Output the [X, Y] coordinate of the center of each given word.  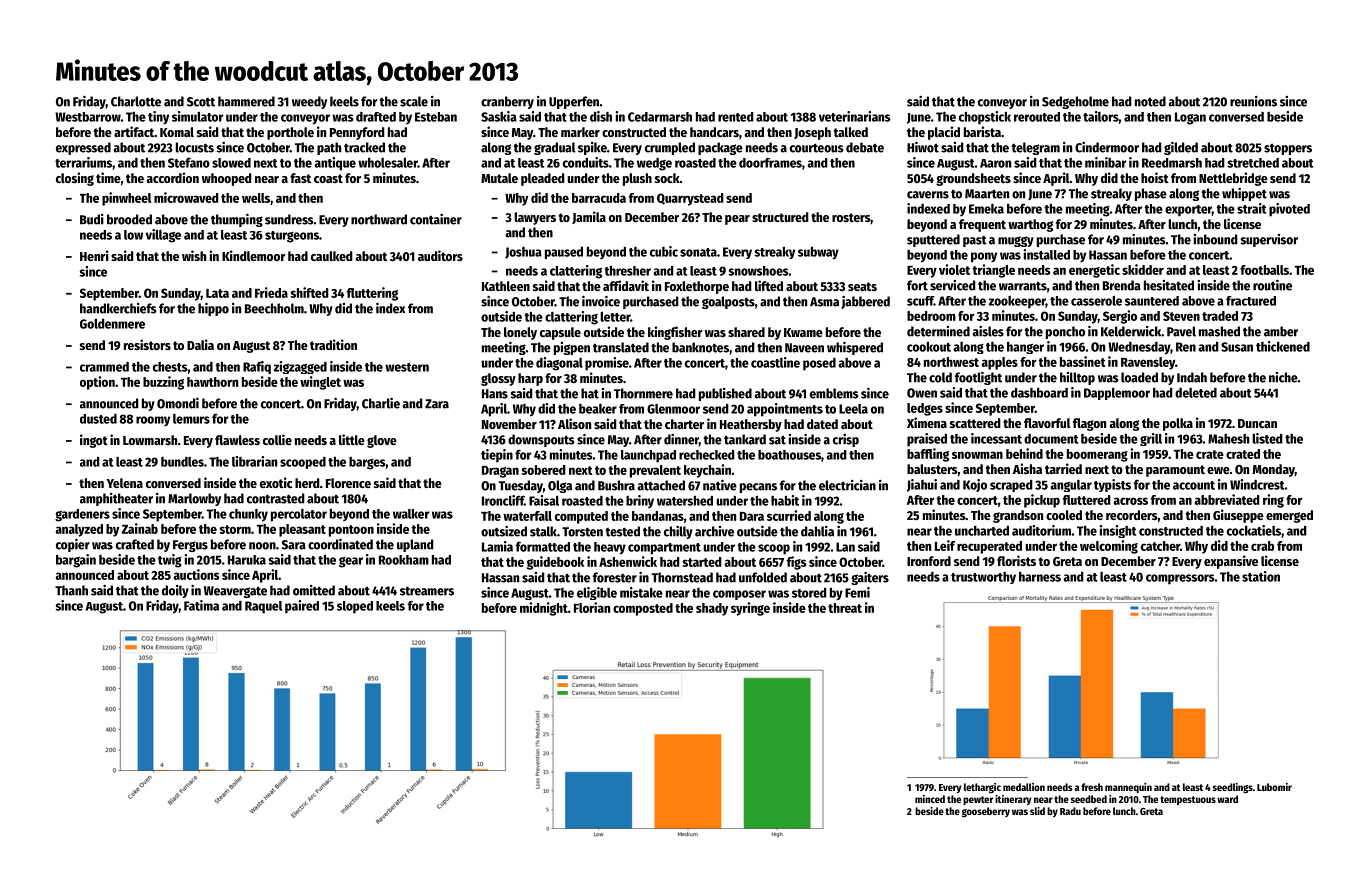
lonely [520, 333]
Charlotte [136, 101]
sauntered [1152, 301]
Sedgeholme [1075, 102]
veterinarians [855, 116]
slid [1037, 811]
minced [930, 799]
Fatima [201, 605]
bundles [182, 462]
